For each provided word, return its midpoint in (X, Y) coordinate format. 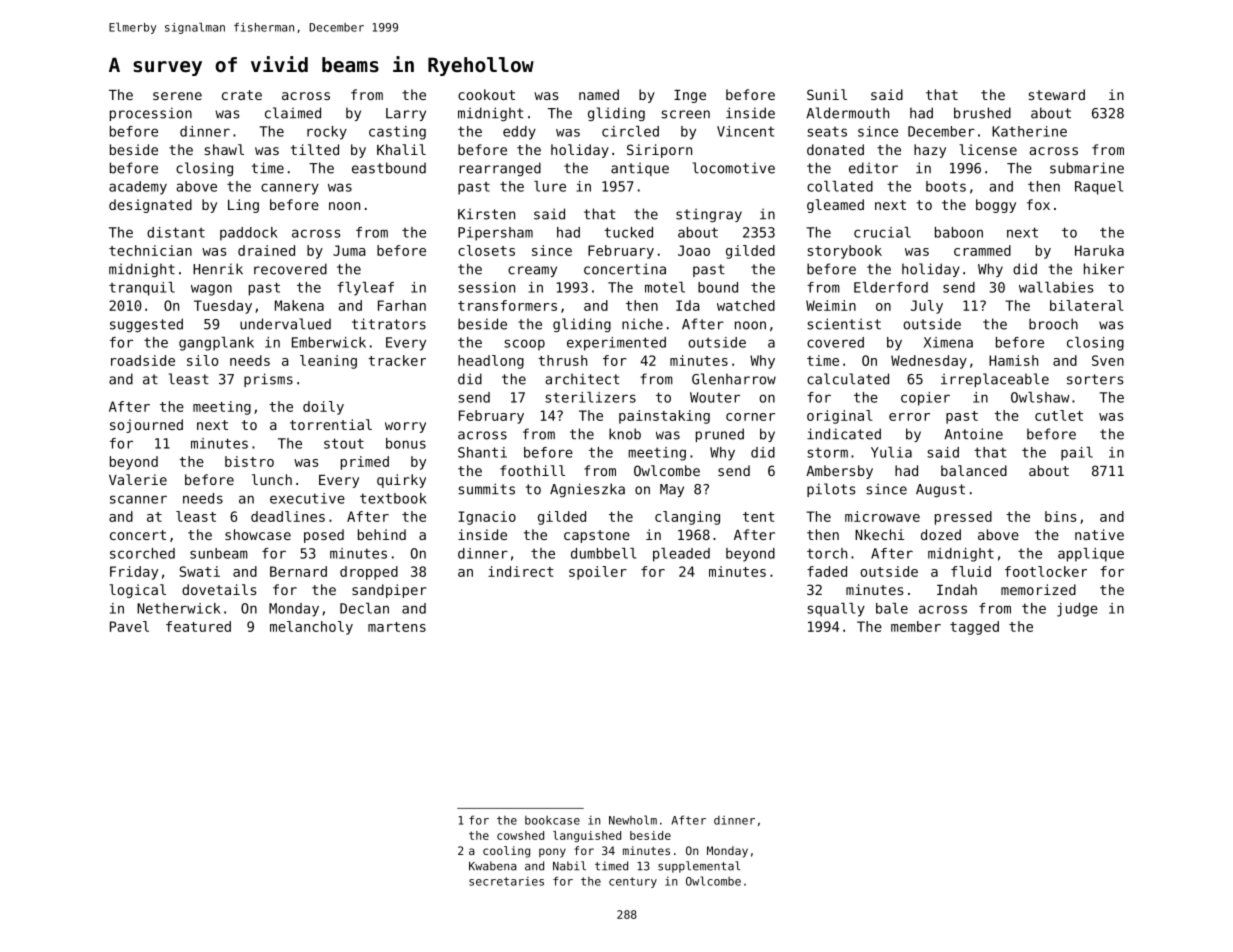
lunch (272, 479)
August (940, 490)
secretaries (506, 881)
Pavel (129, 626)
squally (836, 610)
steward (1057, 94)
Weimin (831, 305)
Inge (690, 96)
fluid (971, 571)
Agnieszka (587, 490)
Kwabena (493, 866)
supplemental (699, 867)
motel (665, 287)
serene (177, 96)
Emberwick (329, 342)
